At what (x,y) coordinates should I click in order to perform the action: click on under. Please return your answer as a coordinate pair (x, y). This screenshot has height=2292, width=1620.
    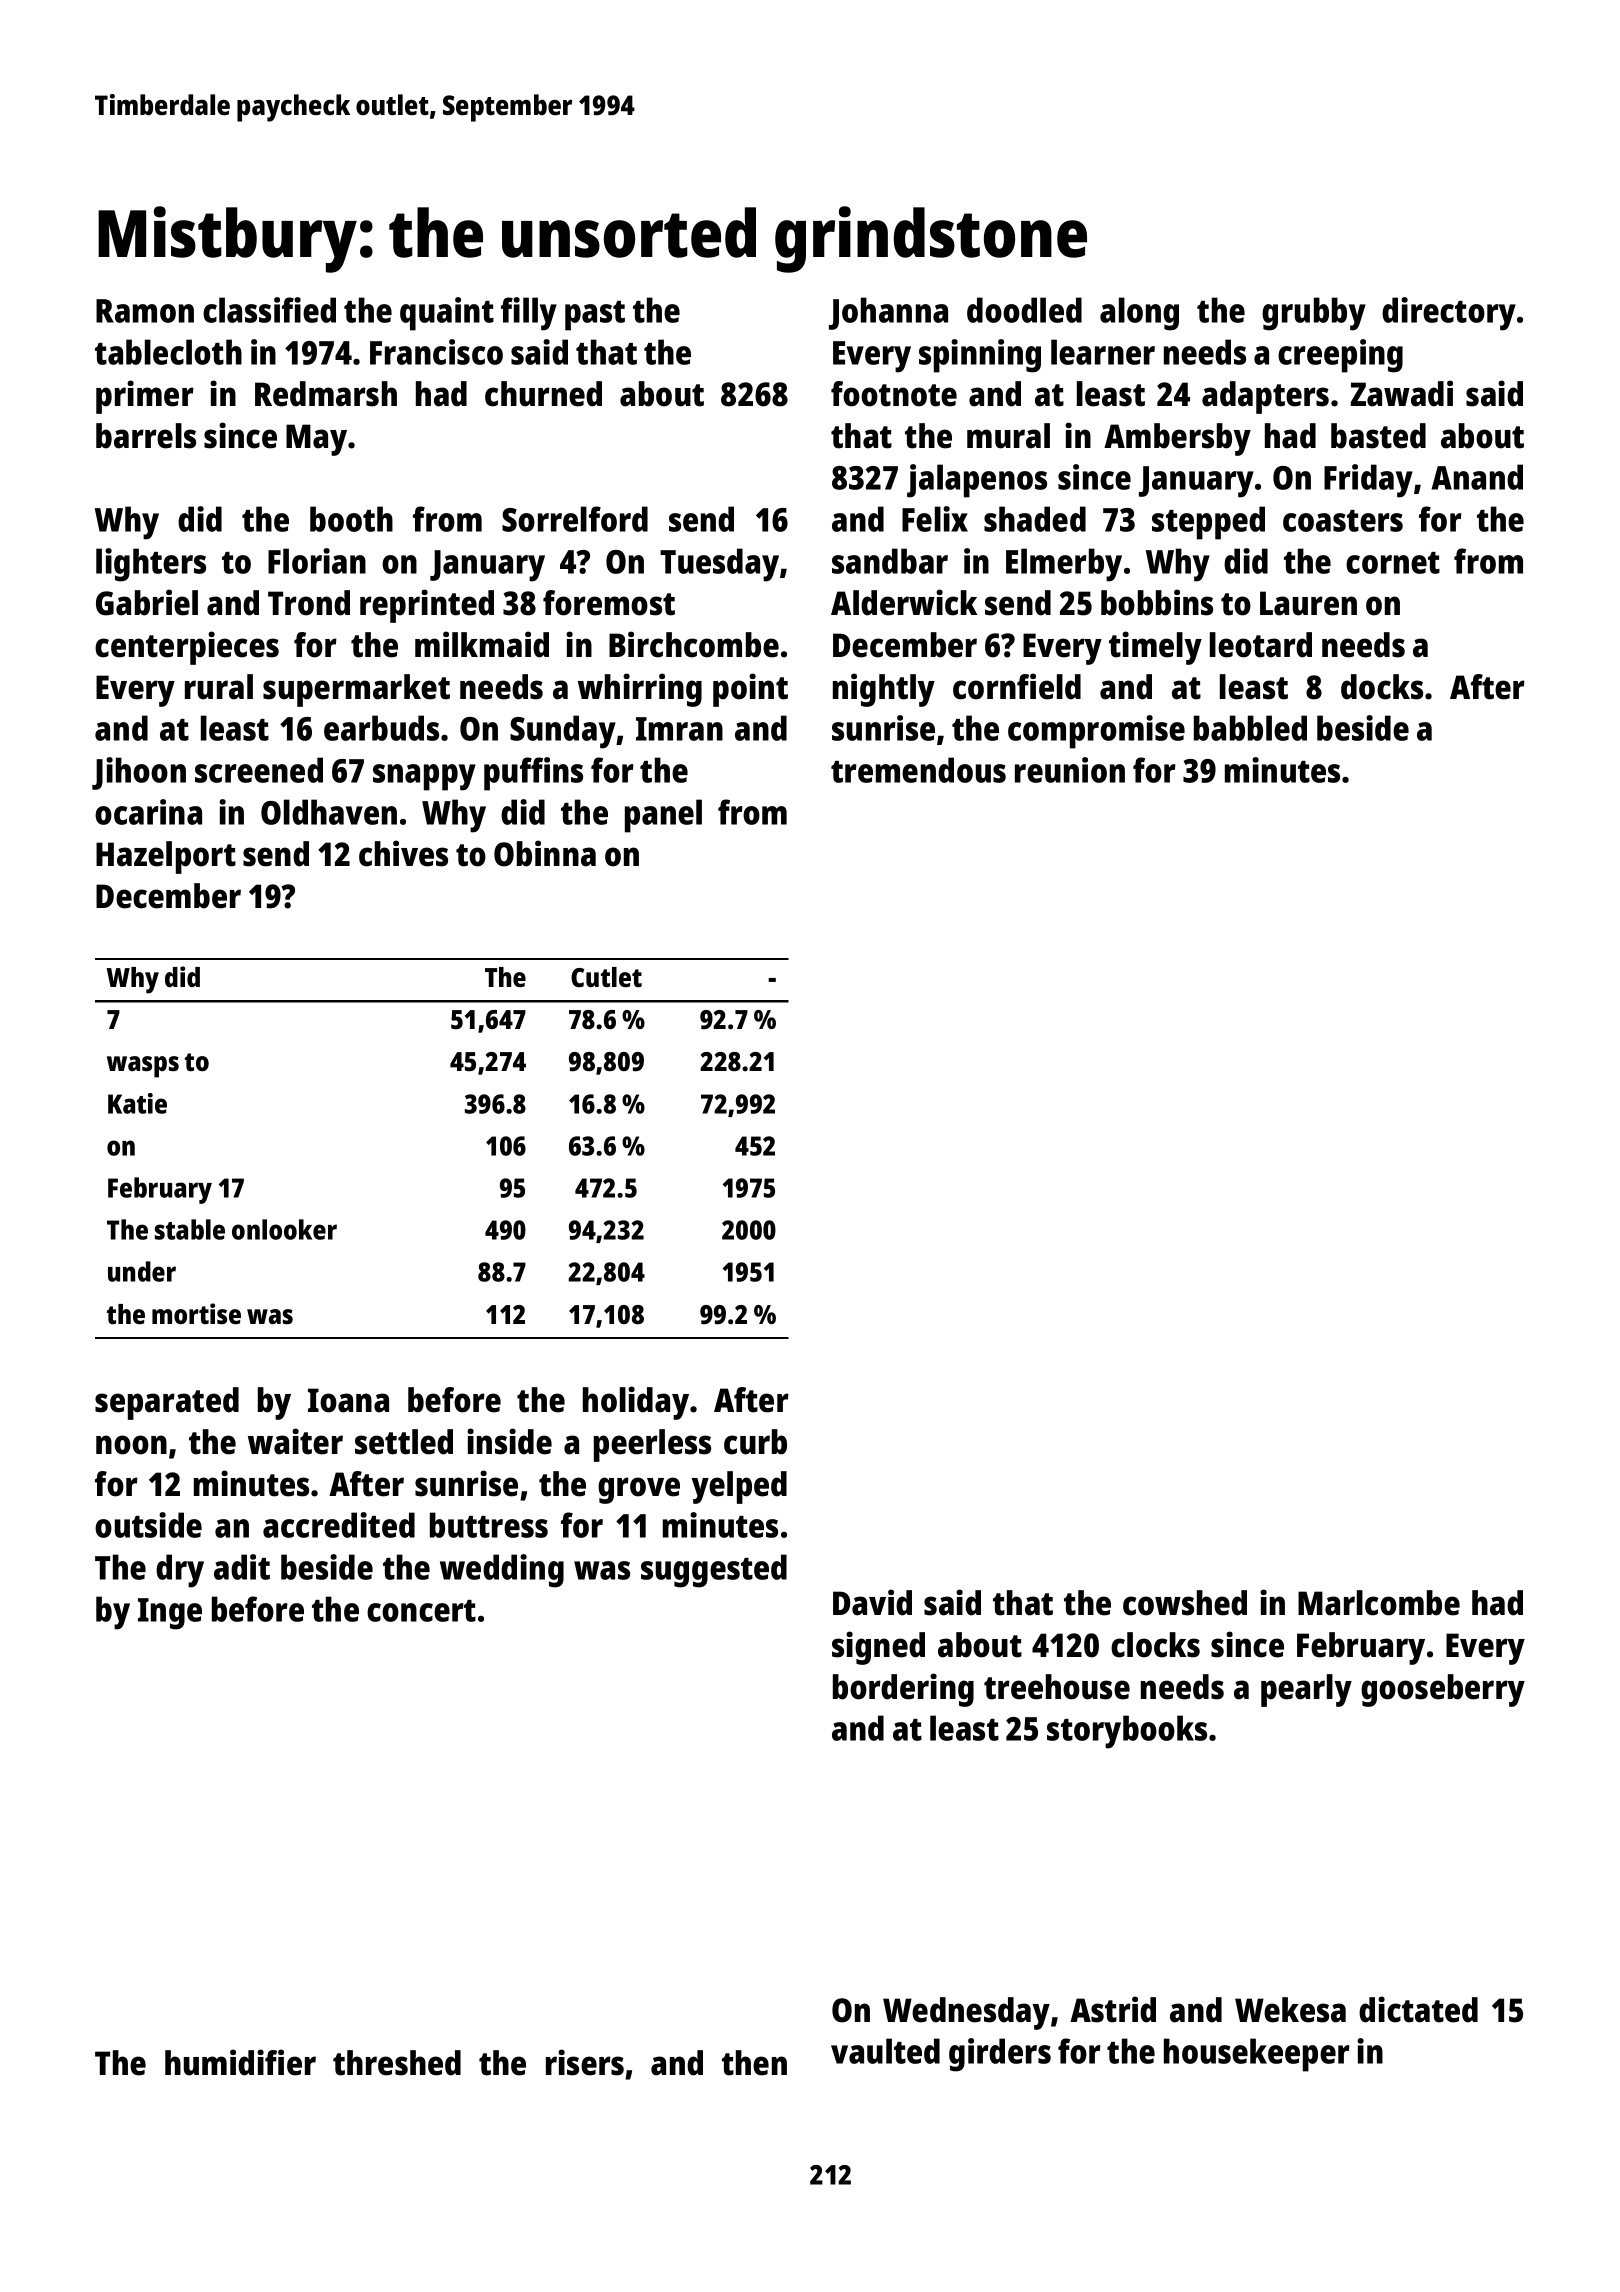
    Looking at the image, I should click on (142, 1271).
